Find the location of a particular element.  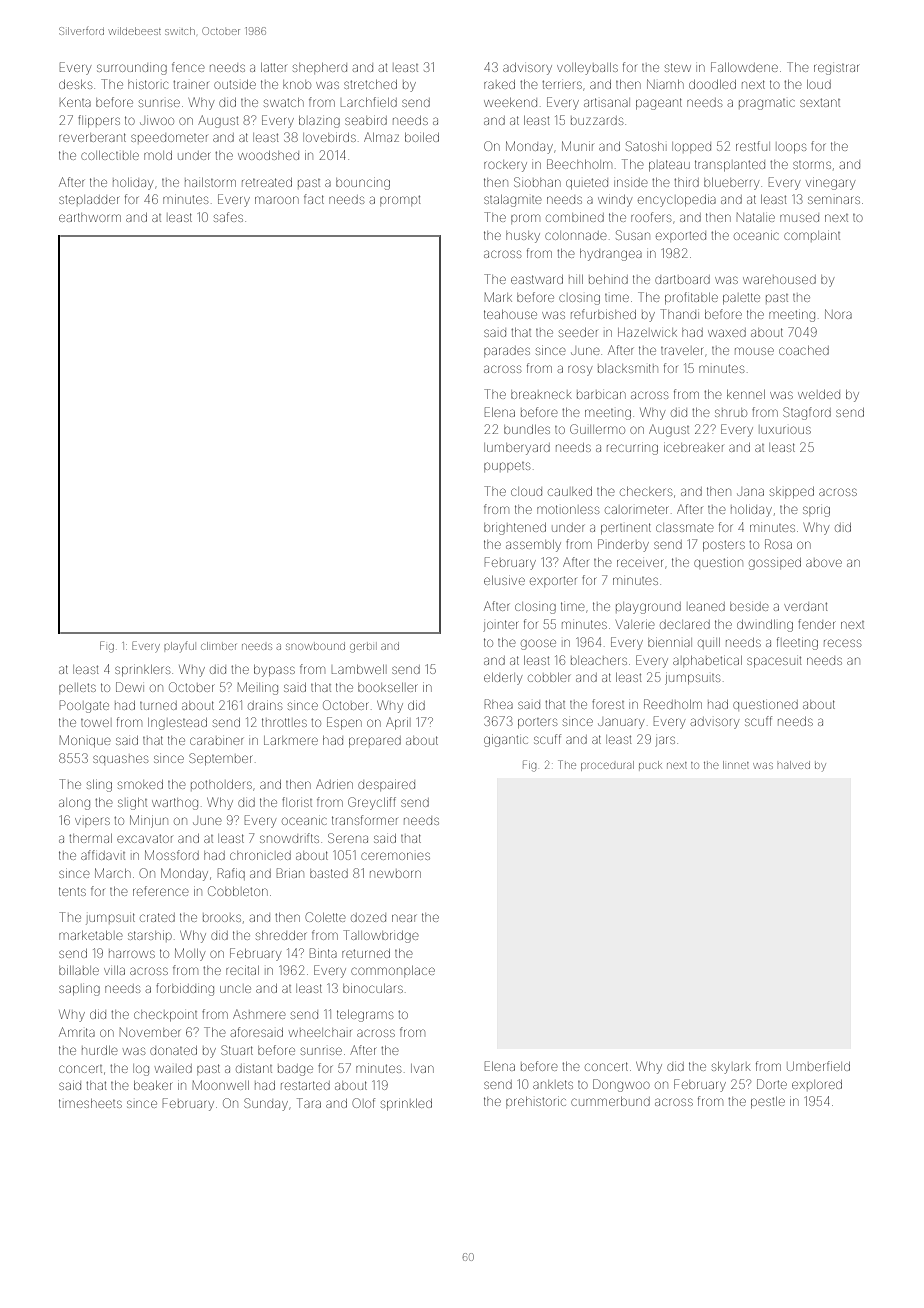

sprinkled is located at coordinates (406, 1104).
